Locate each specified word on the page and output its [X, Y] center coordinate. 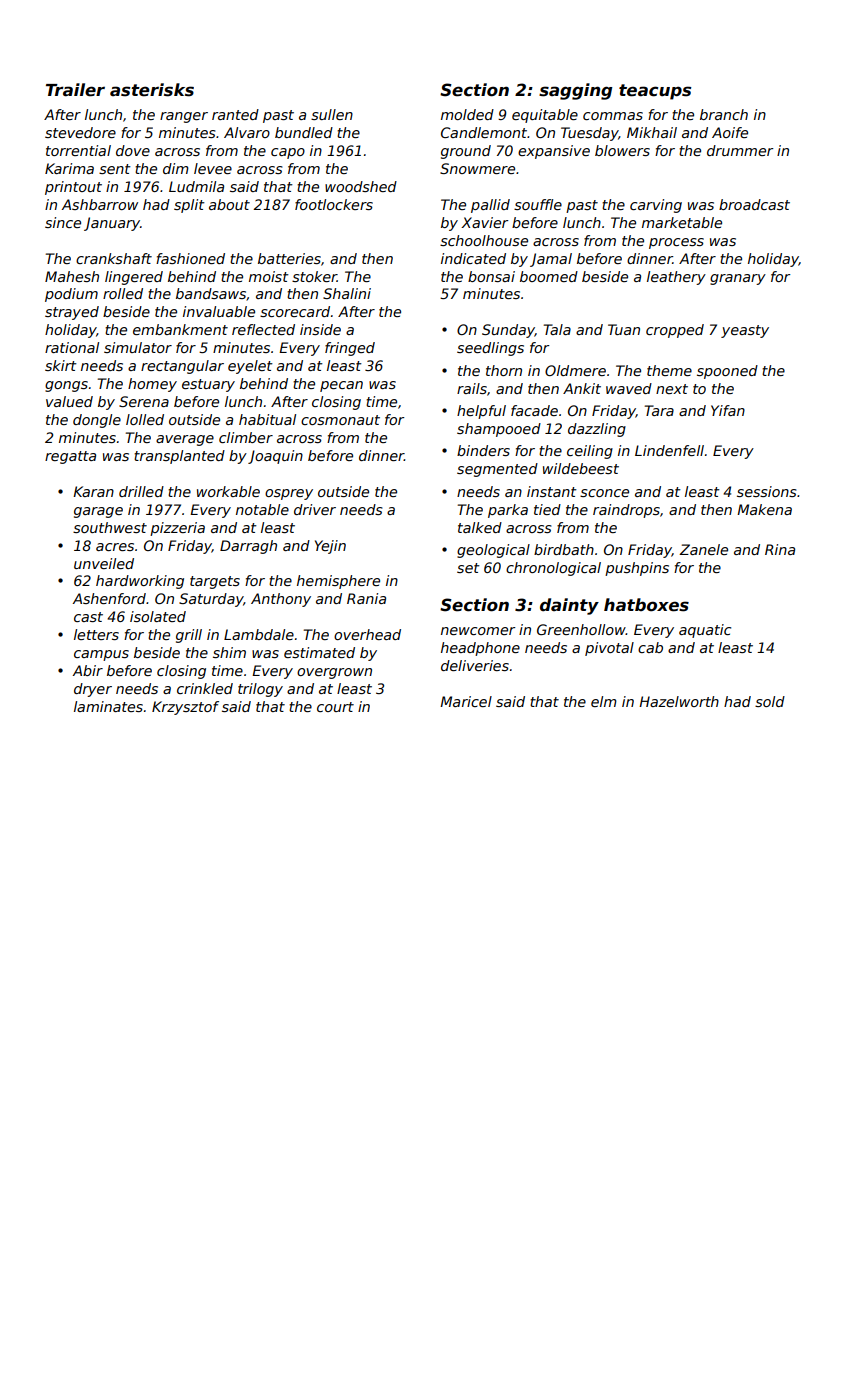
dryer [93, 690]
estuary [208, 385]
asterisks [152, 90]
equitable [545, 116]
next [672, 389]
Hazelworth [679, 701]
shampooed [499, 430]
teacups [655, 92]
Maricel [466, 701]
